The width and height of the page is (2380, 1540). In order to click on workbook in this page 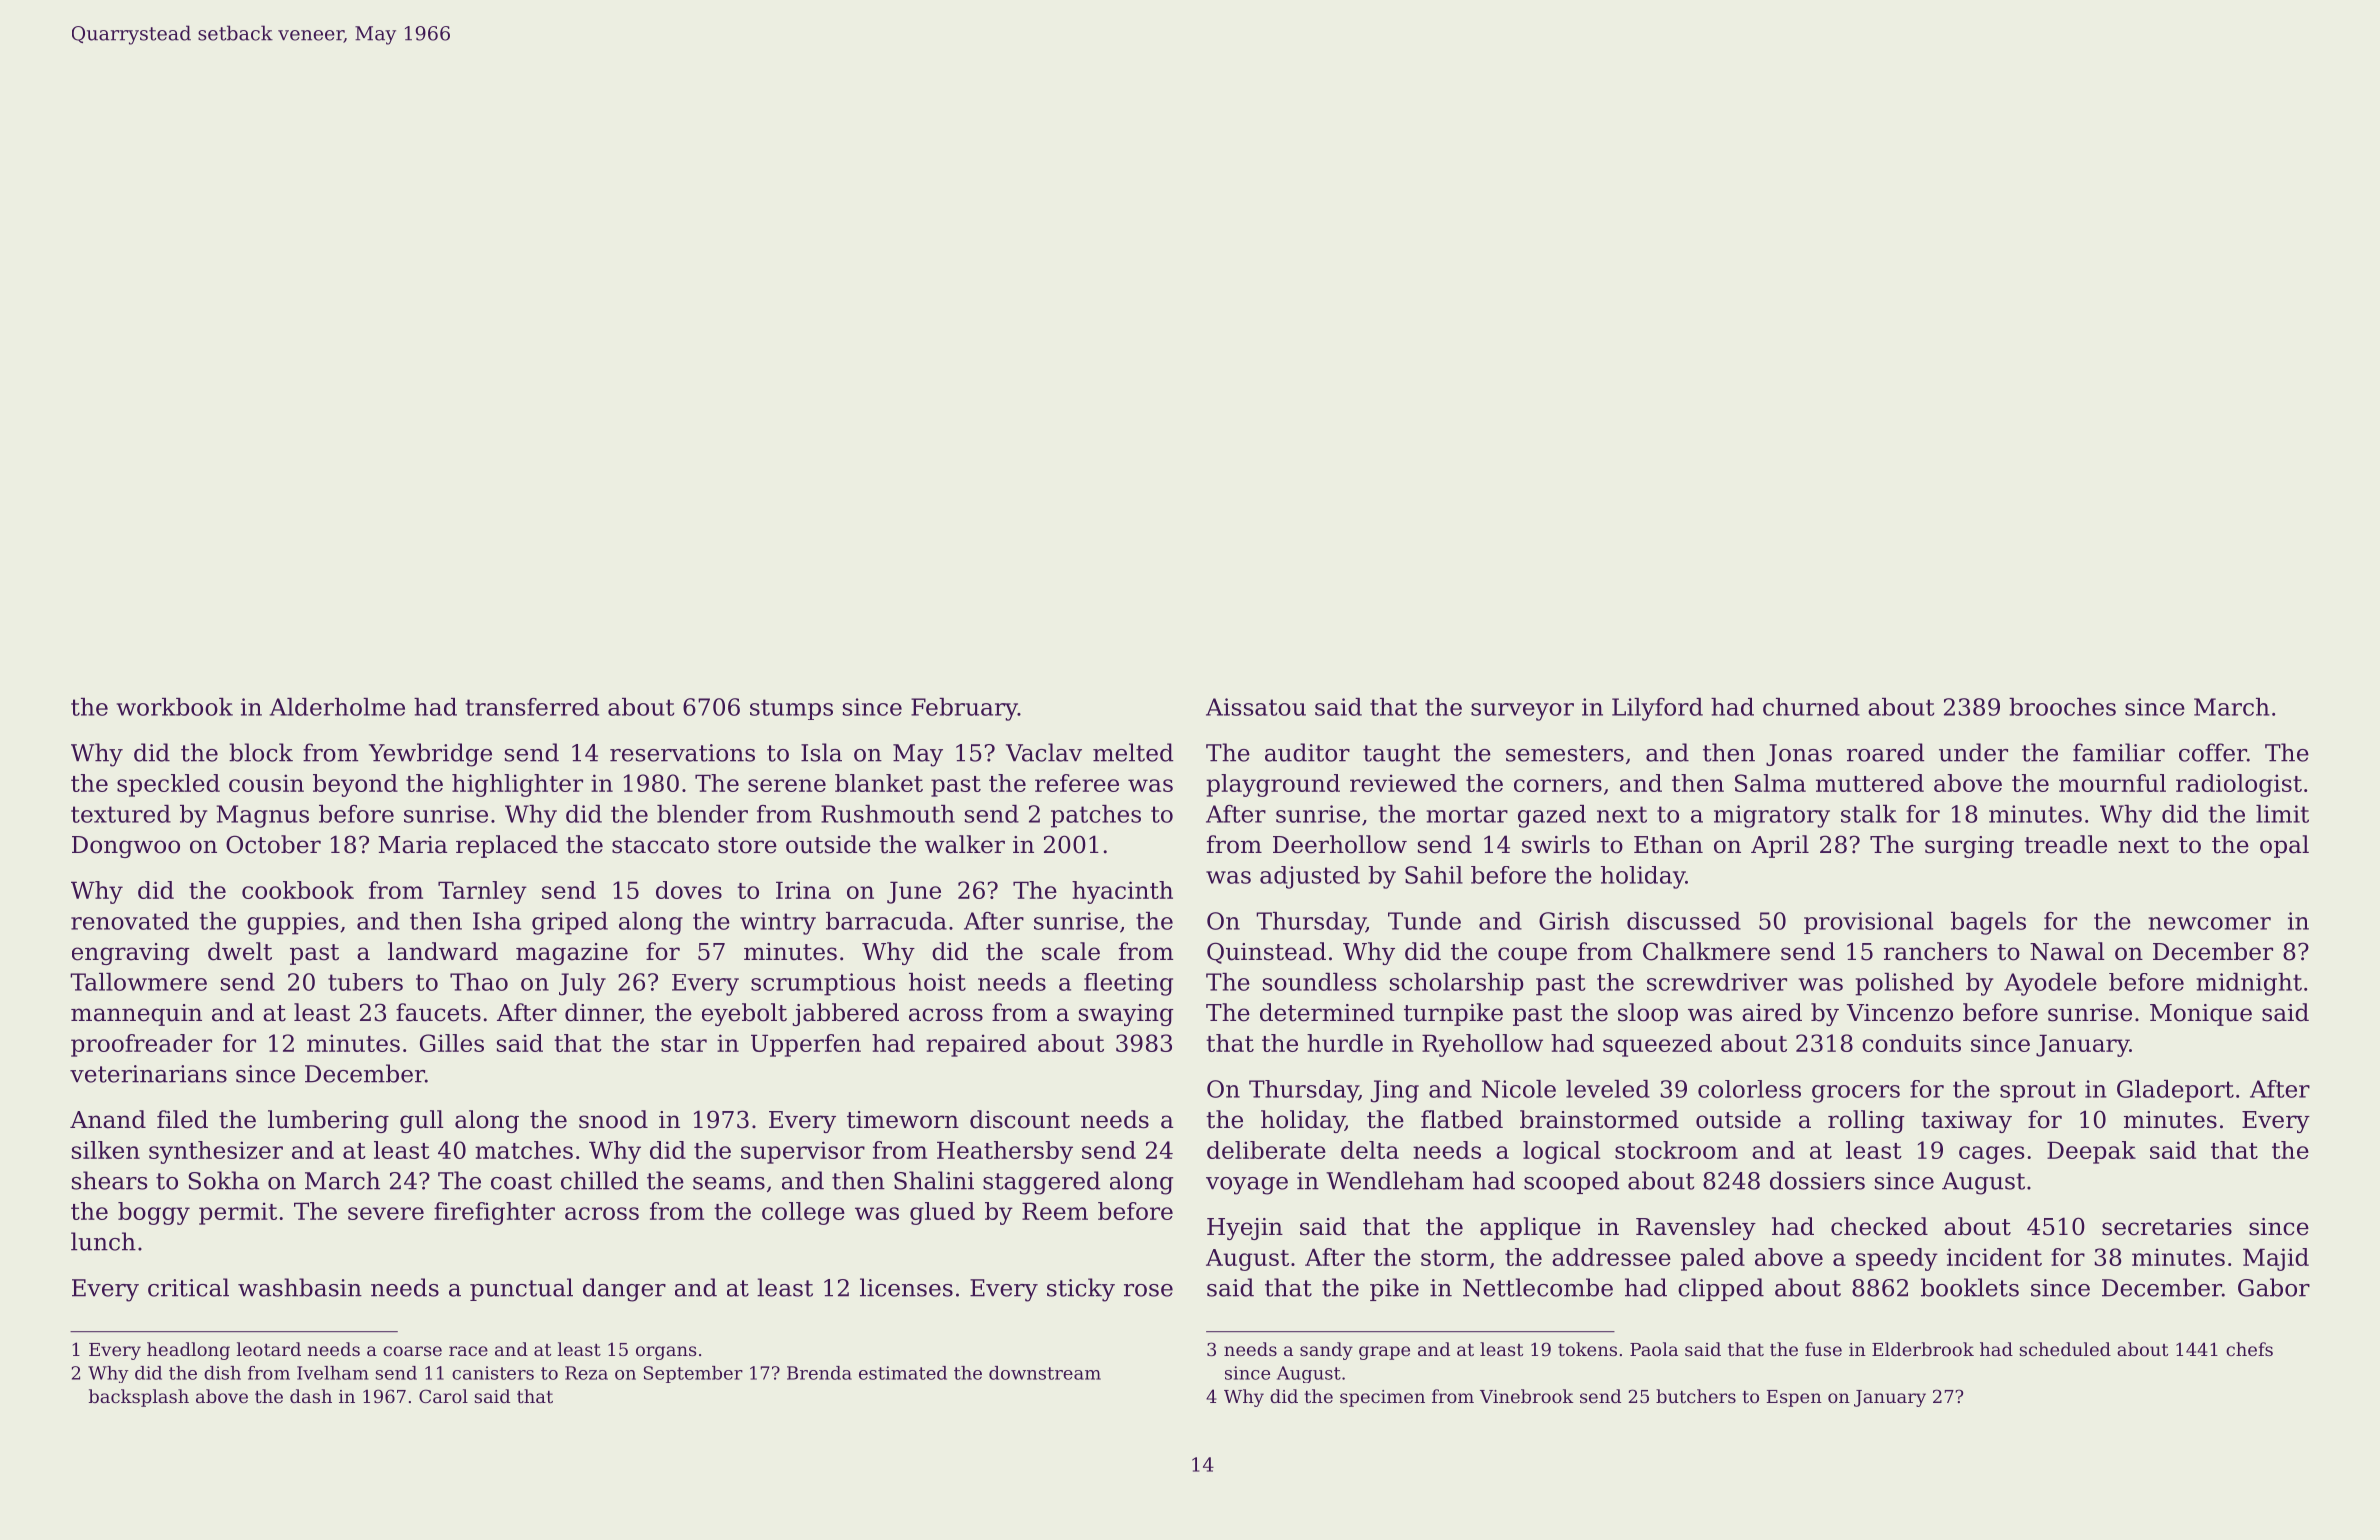, I will do `click(175, 707)`.
